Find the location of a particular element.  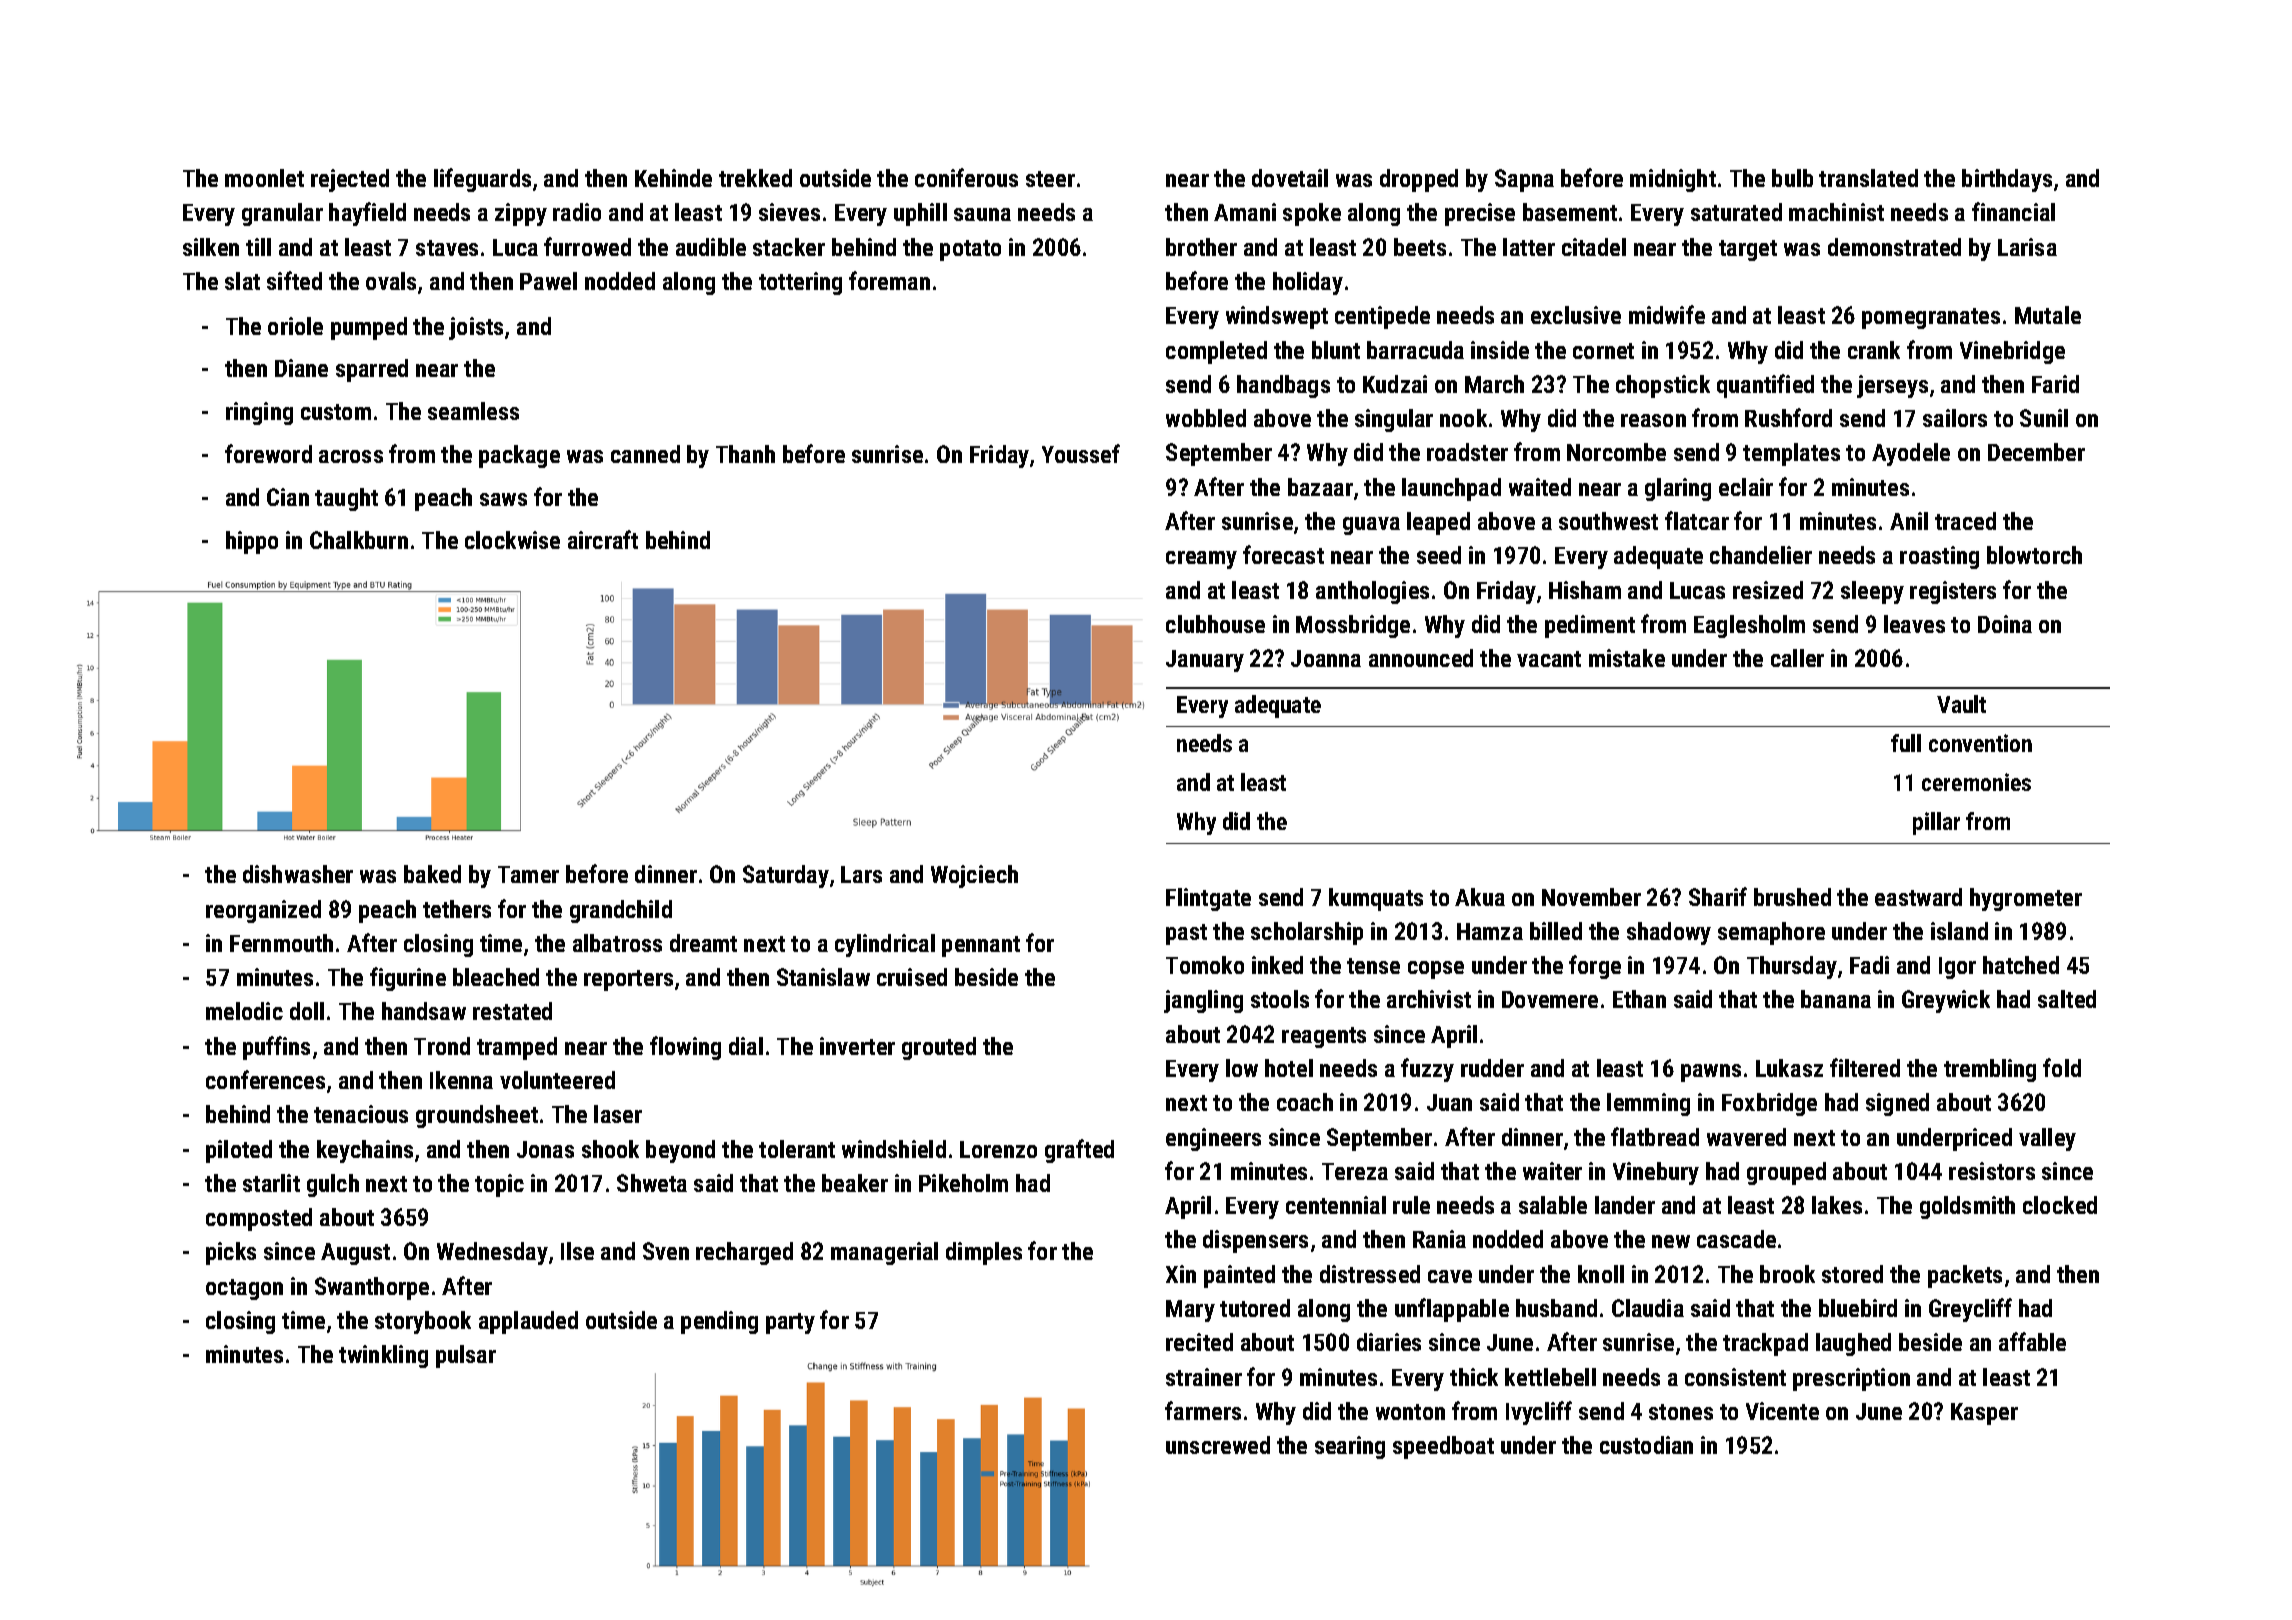

hippo is located at coordinates (252, 542).
